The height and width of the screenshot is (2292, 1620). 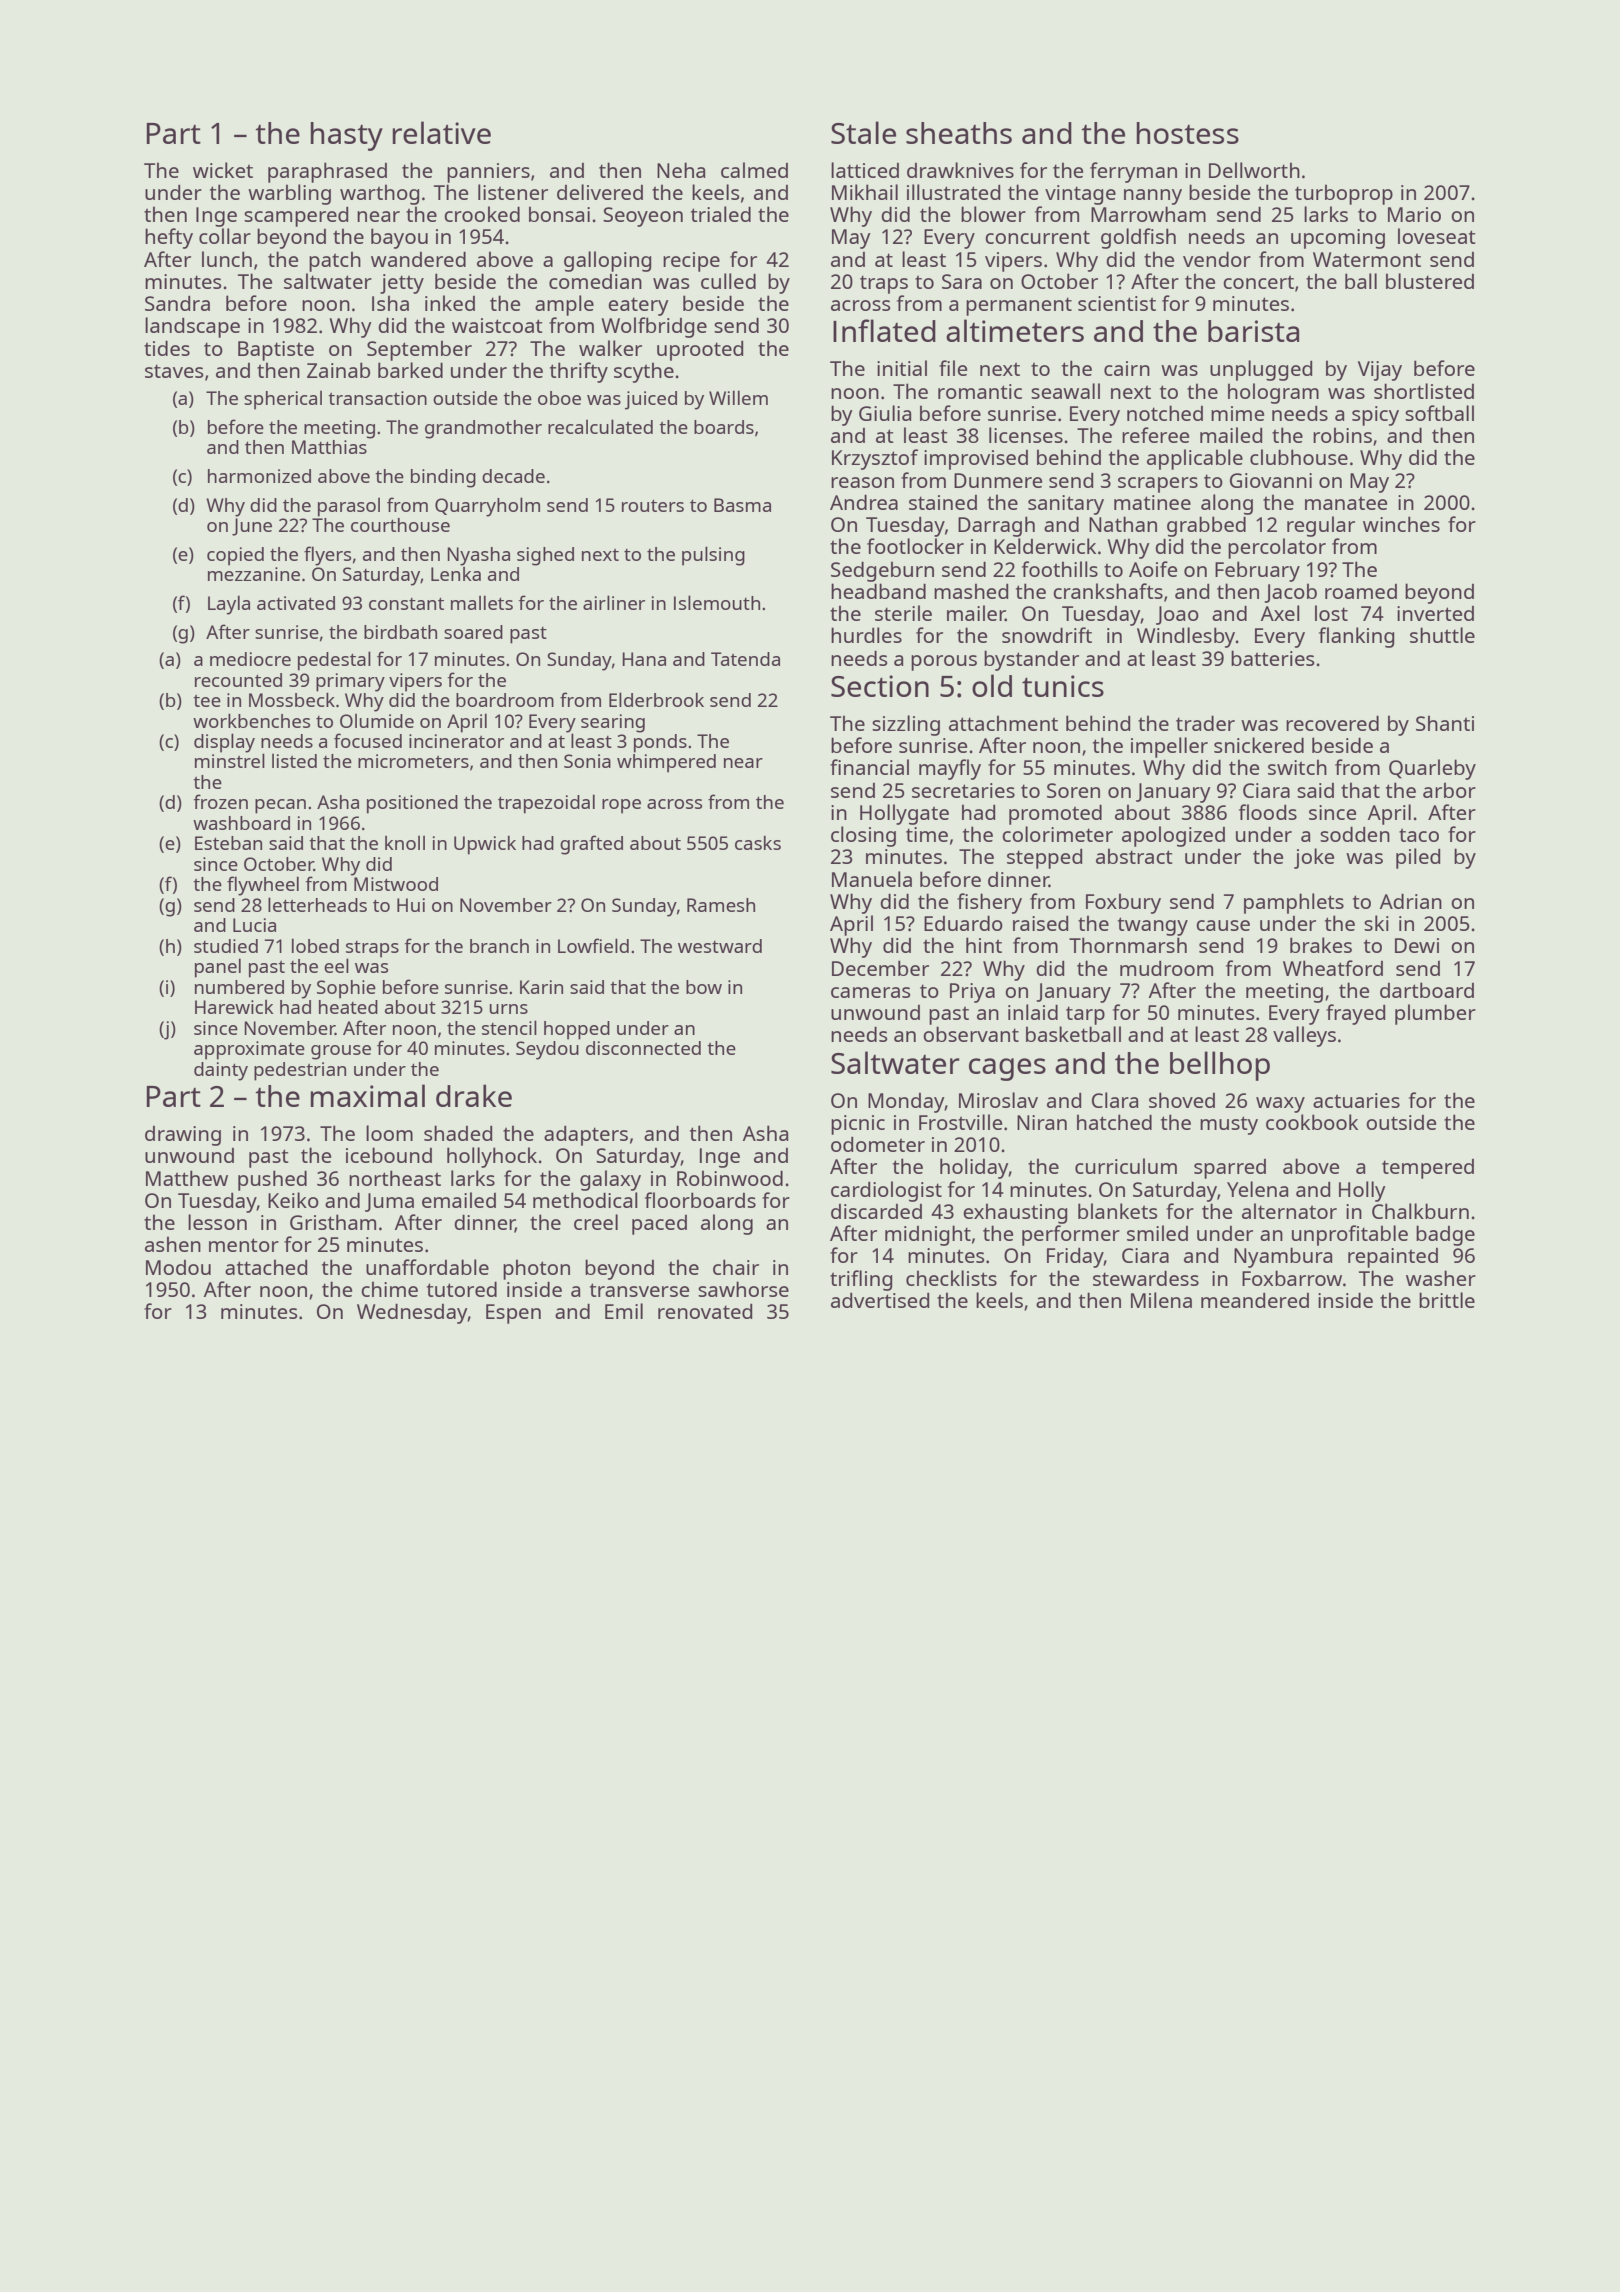 I want to click on impeller, so click(x=1169, y=747).
